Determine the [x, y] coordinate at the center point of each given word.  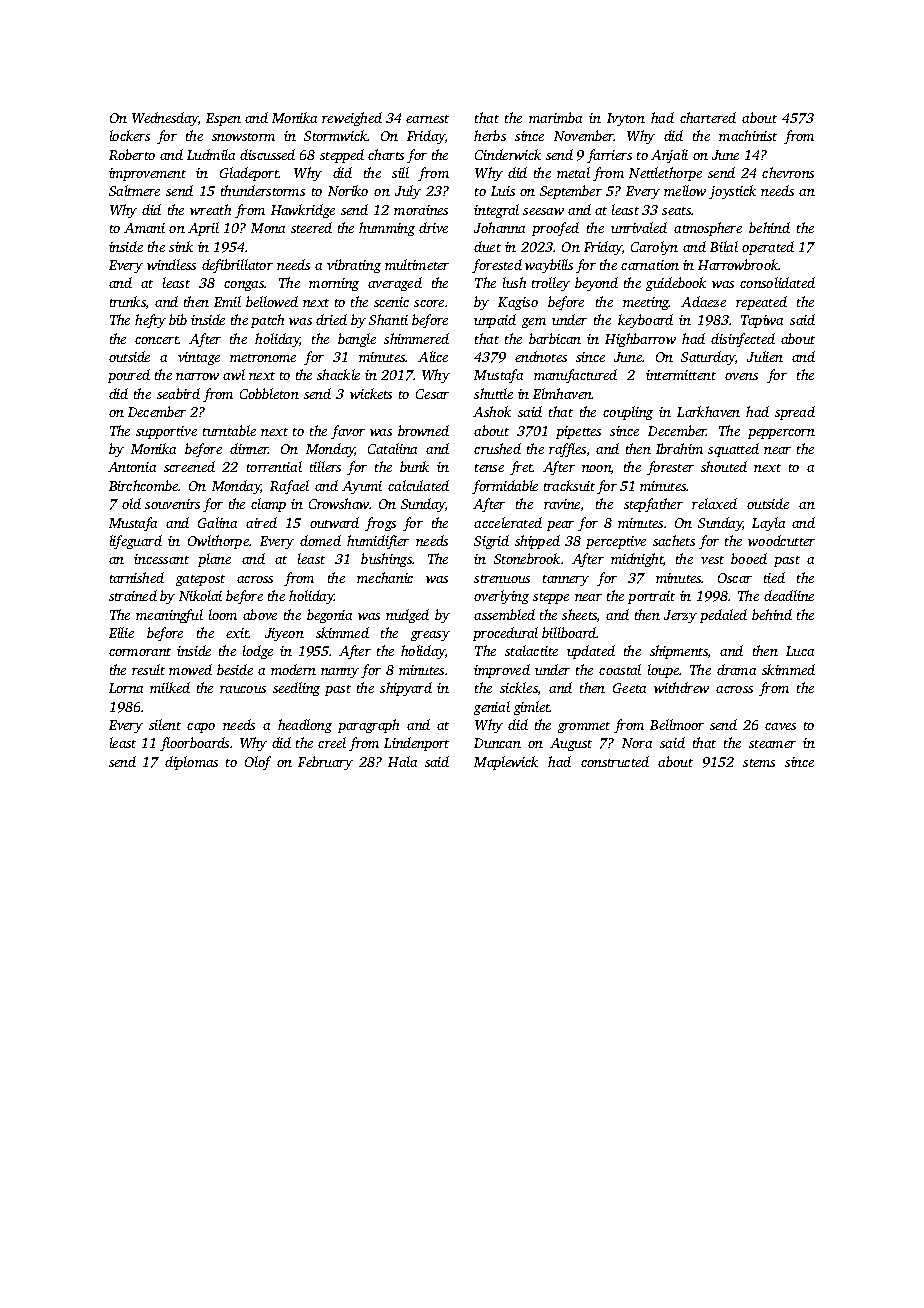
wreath [210, 209]
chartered [708, 117]
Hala [402, 761]
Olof [258, 763]
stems [759, 763]
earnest [427, 119]
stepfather [653, 505]
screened [189, 466]
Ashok [492, 411]
